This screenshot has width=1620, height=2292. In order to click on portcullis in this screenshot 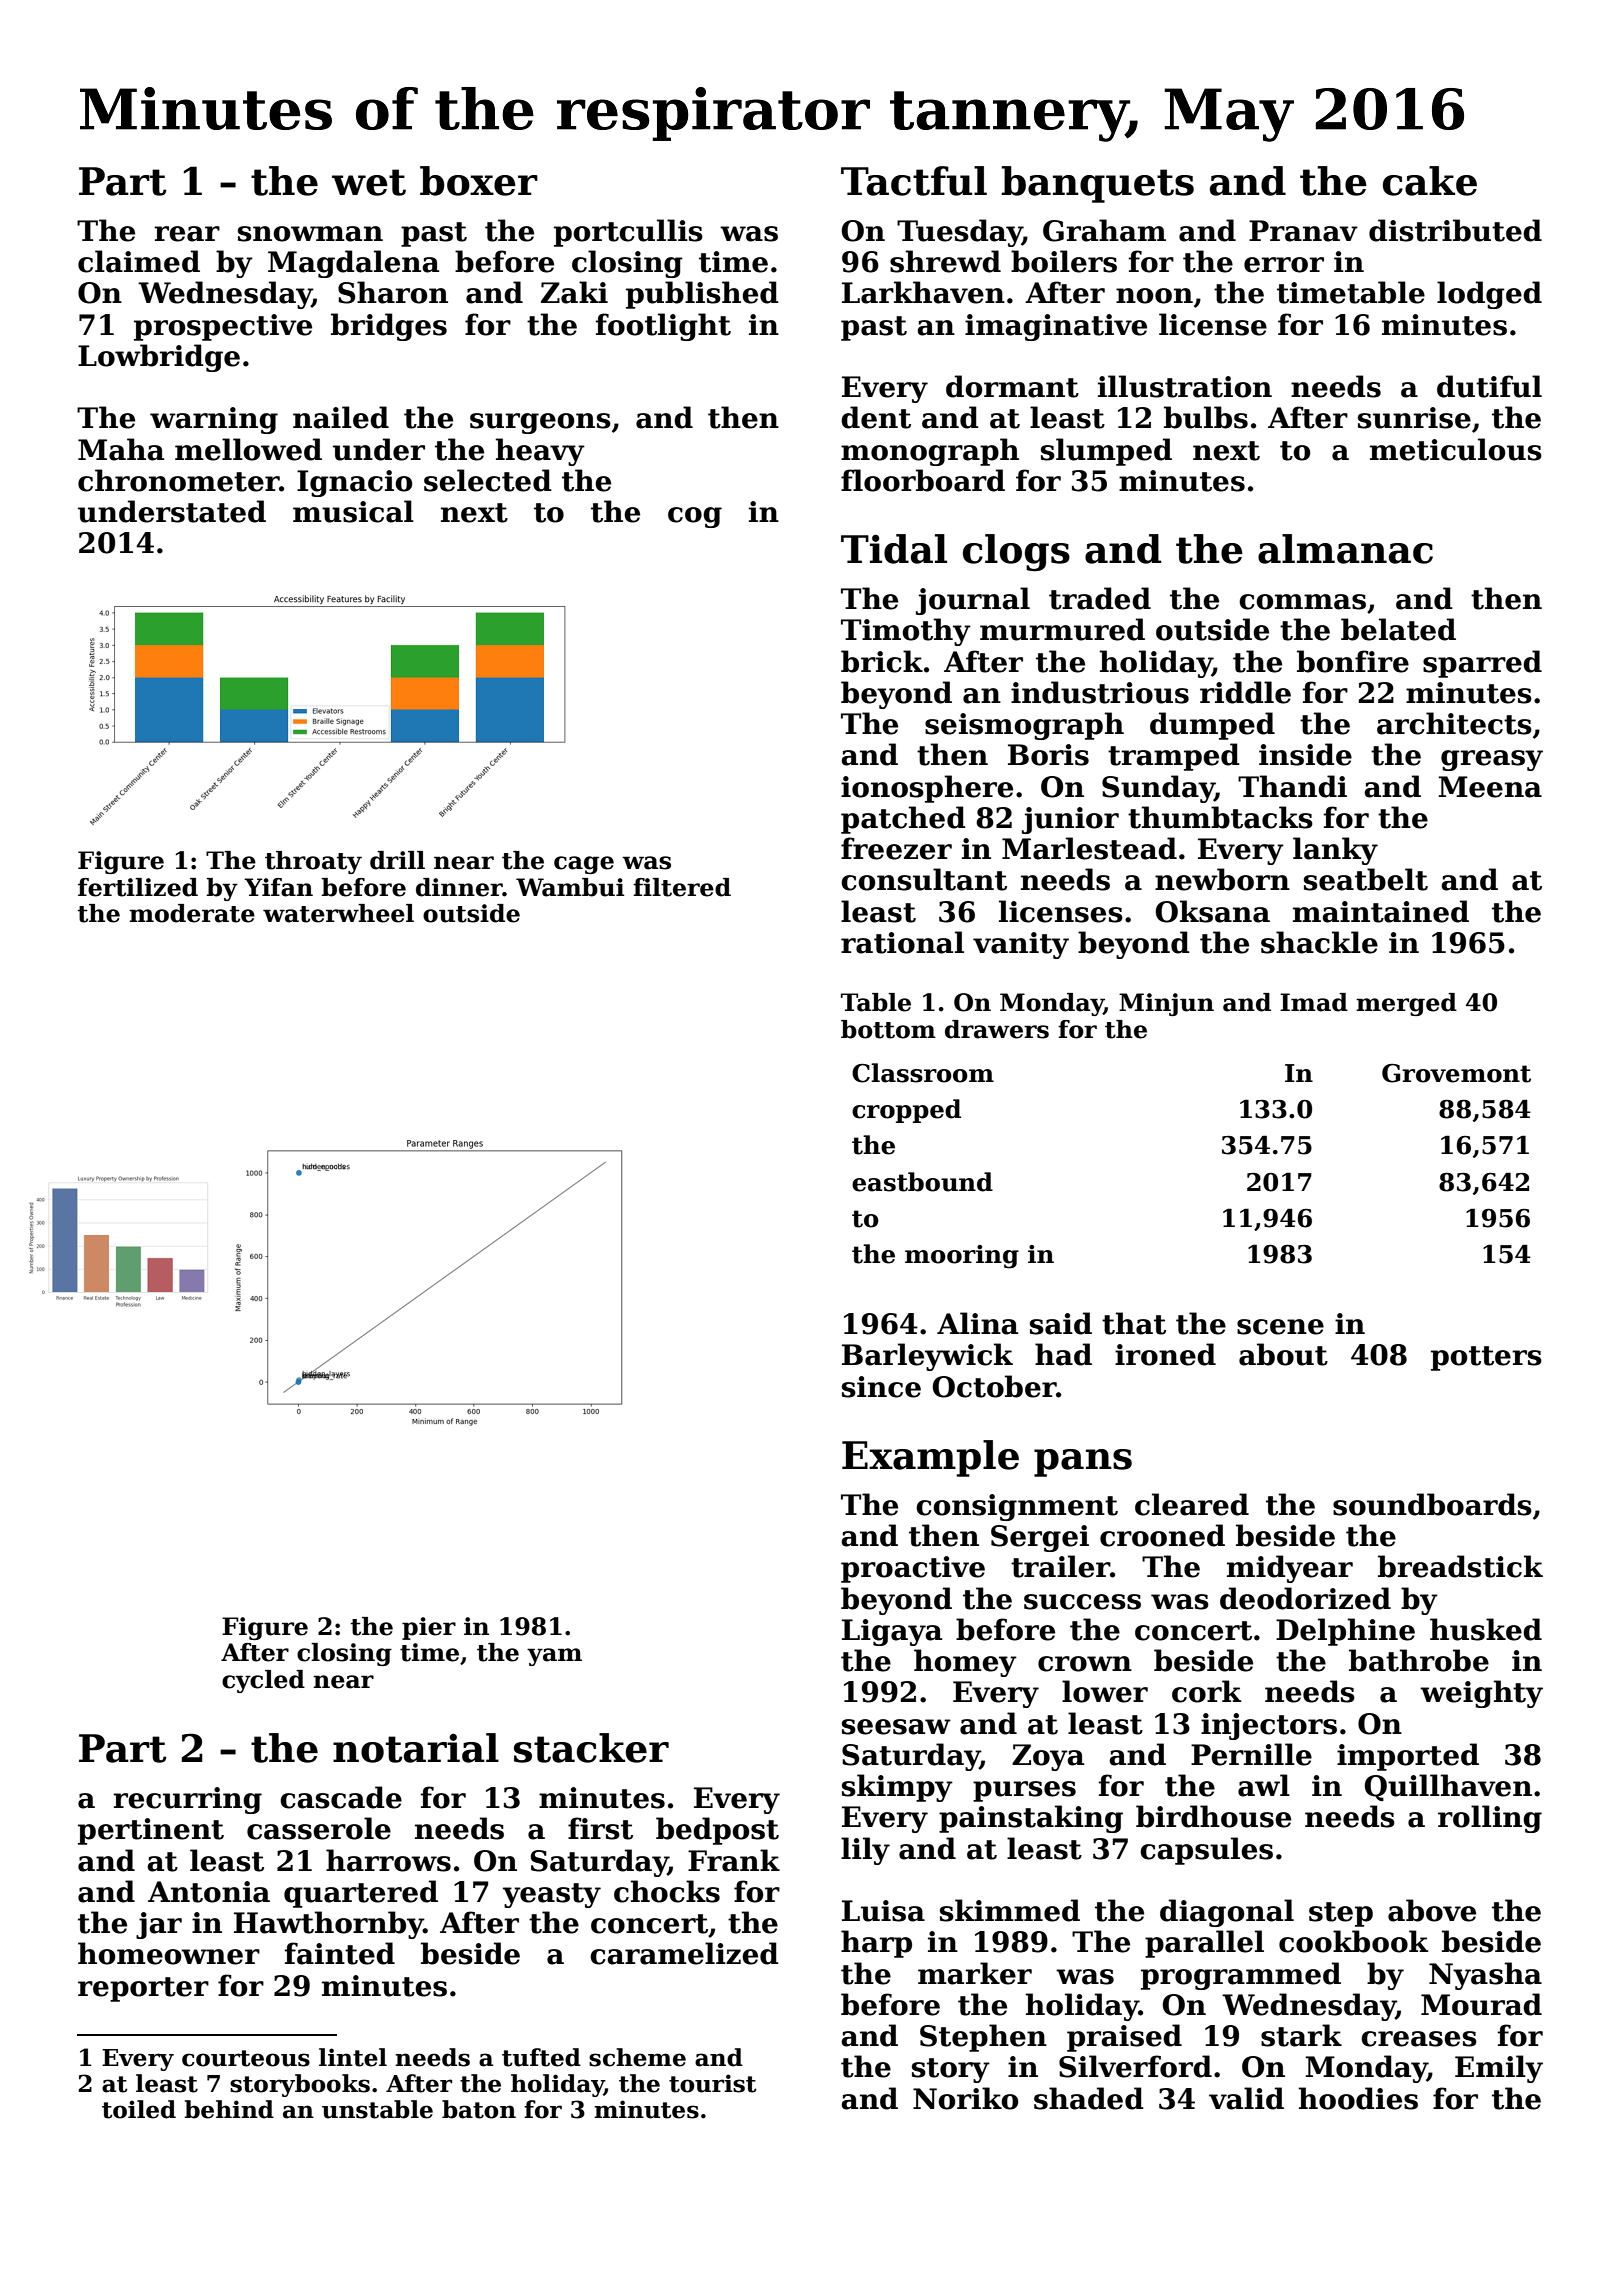, I will do `click(628, 233)`.
